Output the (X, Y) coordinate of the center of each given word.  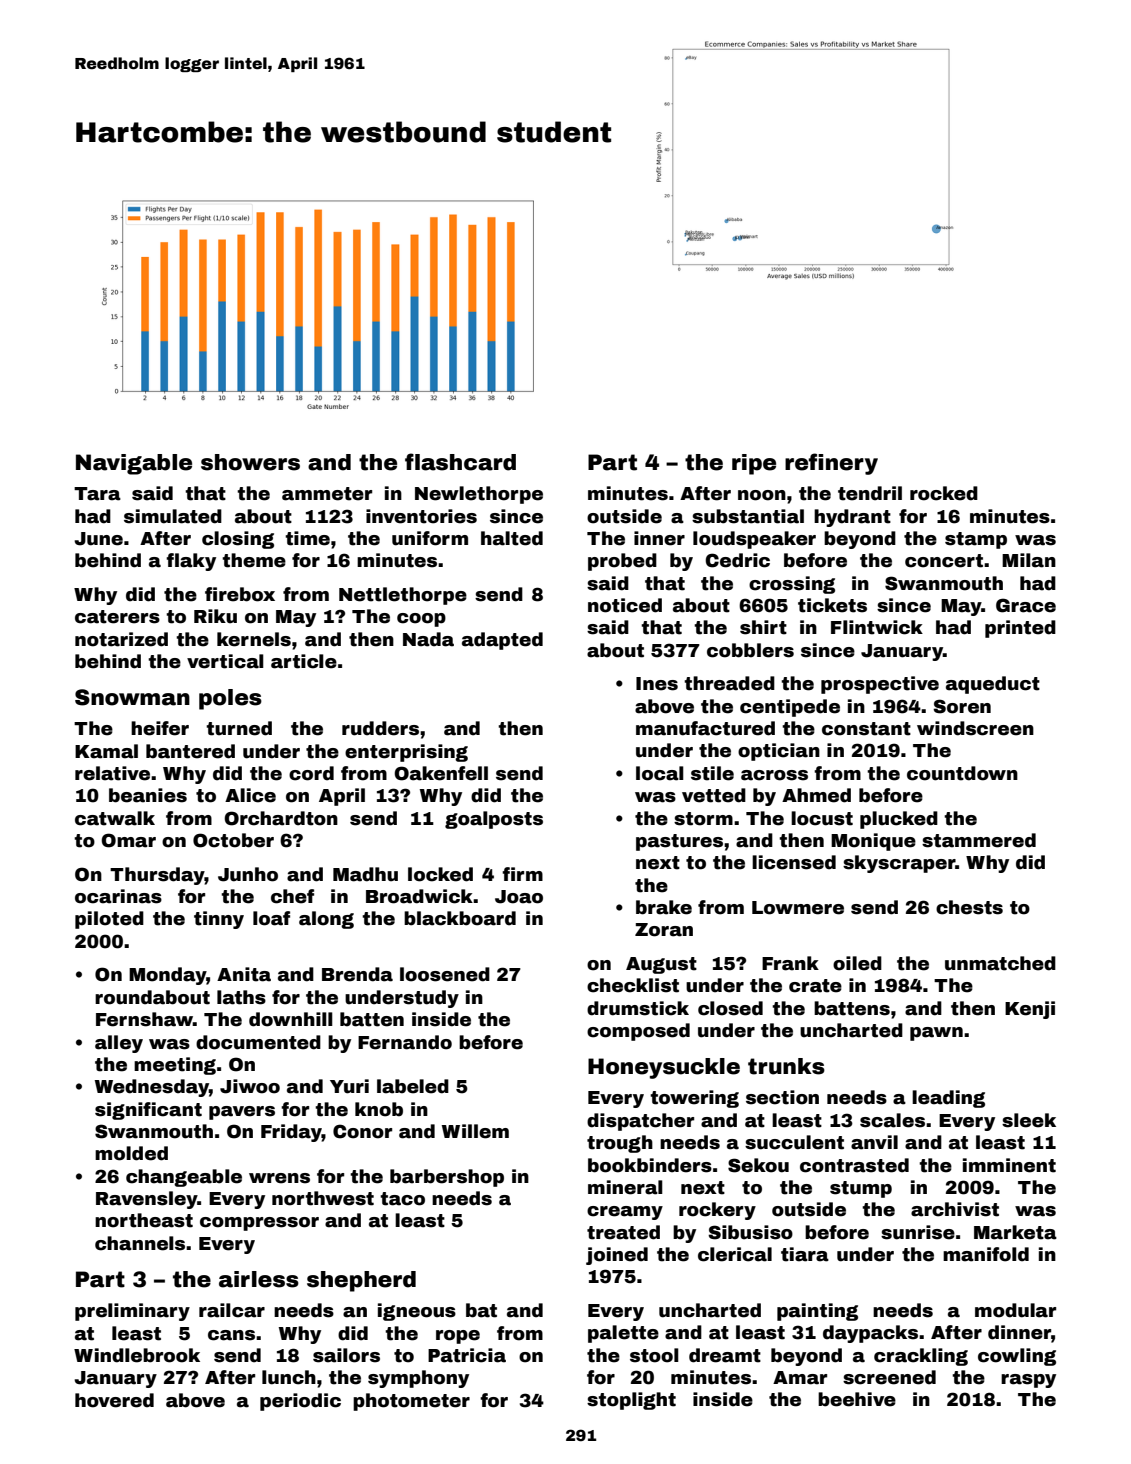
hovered (114, 1400)
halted (512, 538)
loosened (445, 974)
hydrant (852, 518)
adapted (502, 641)
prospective (880, 685)
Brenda (357, 974)
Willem (475, 1131)
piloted (109, 920)
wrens (279, 1178)
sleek (1029, 1120)
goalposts (494, 820)
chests (969, 907)
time (307, 538)
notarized (121, 639)
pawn (936, 1034)
